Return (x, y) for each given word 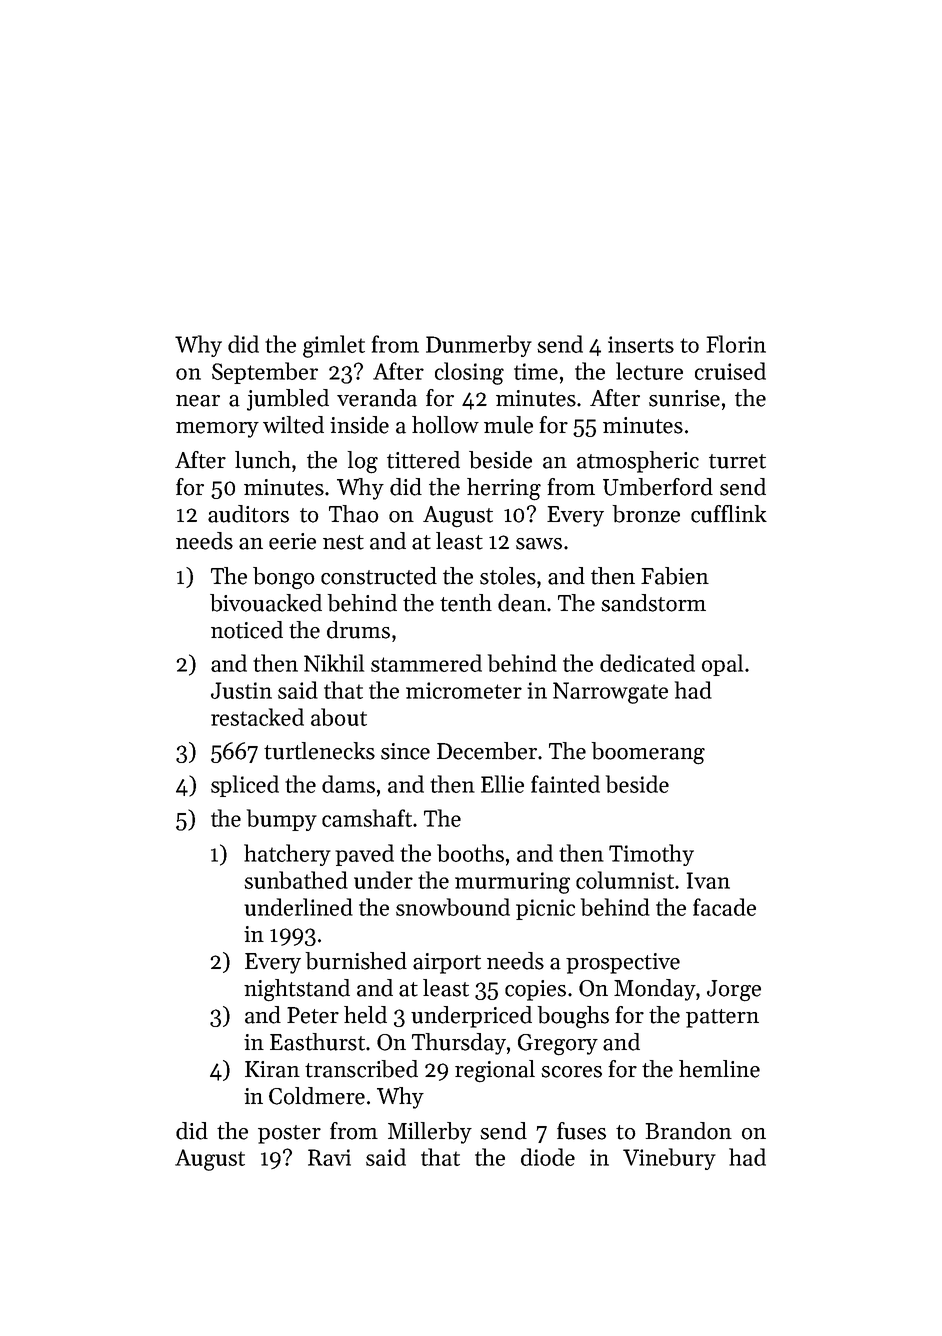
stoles (508, 576)
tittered (423, 460)
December (487, 751)
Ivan (708, 880)
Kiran (272, 1069)
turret (737, 461)
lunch (263, 460)
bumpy (282, 820)
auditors (248, 514)
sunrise (684, 398)
